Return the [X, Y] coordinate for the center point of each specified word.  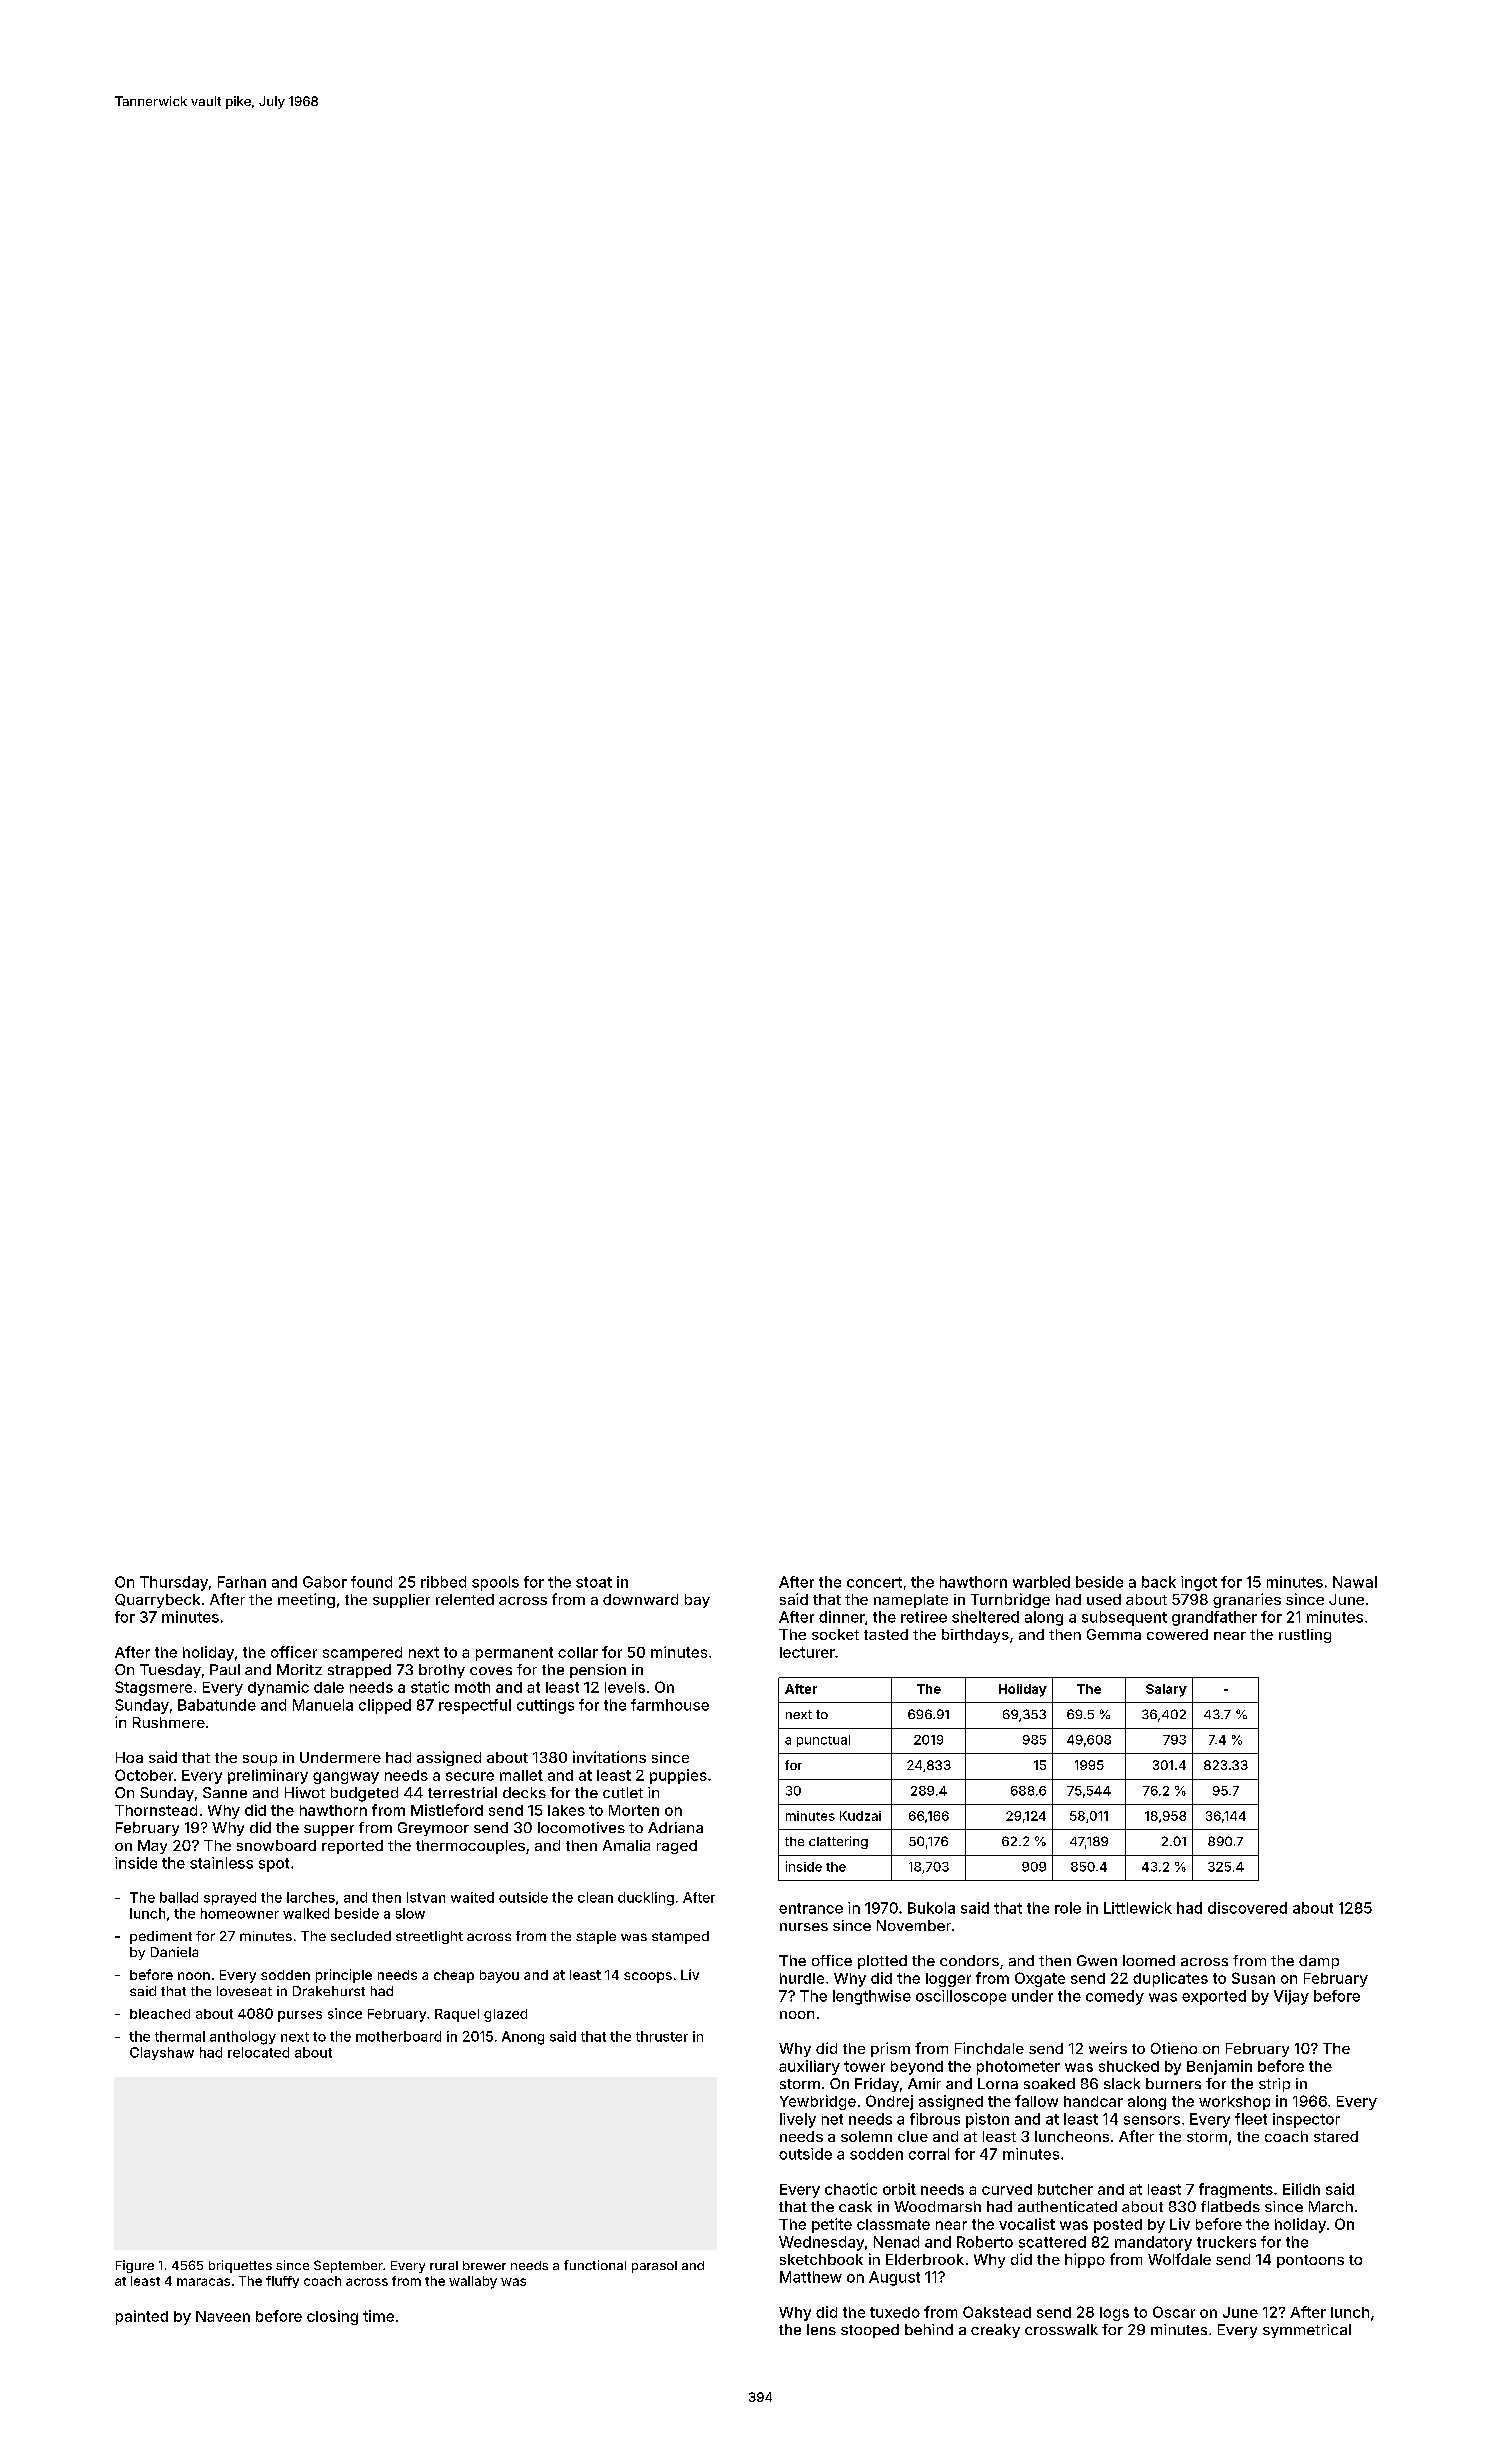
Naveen [223, 2316]
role [1068, 1908]
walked [306, 1913]
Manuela [323, 1705]
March [1331, 2206]
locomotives [581, 1827]
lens [821, 2329]
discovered [1247, 1908]
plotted [882, 1962]
